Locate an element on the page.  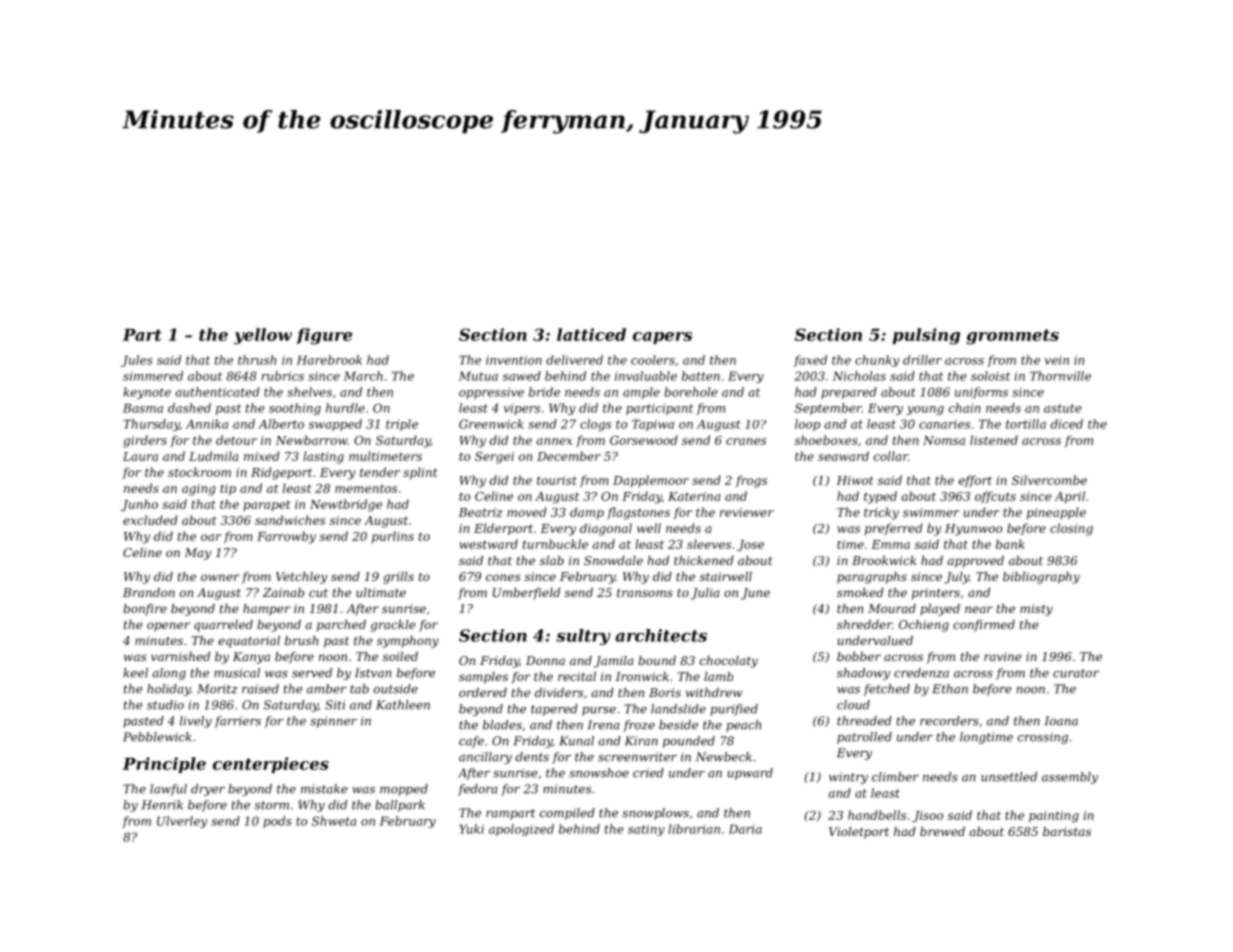
driller is located at coordinates (922, 360).
